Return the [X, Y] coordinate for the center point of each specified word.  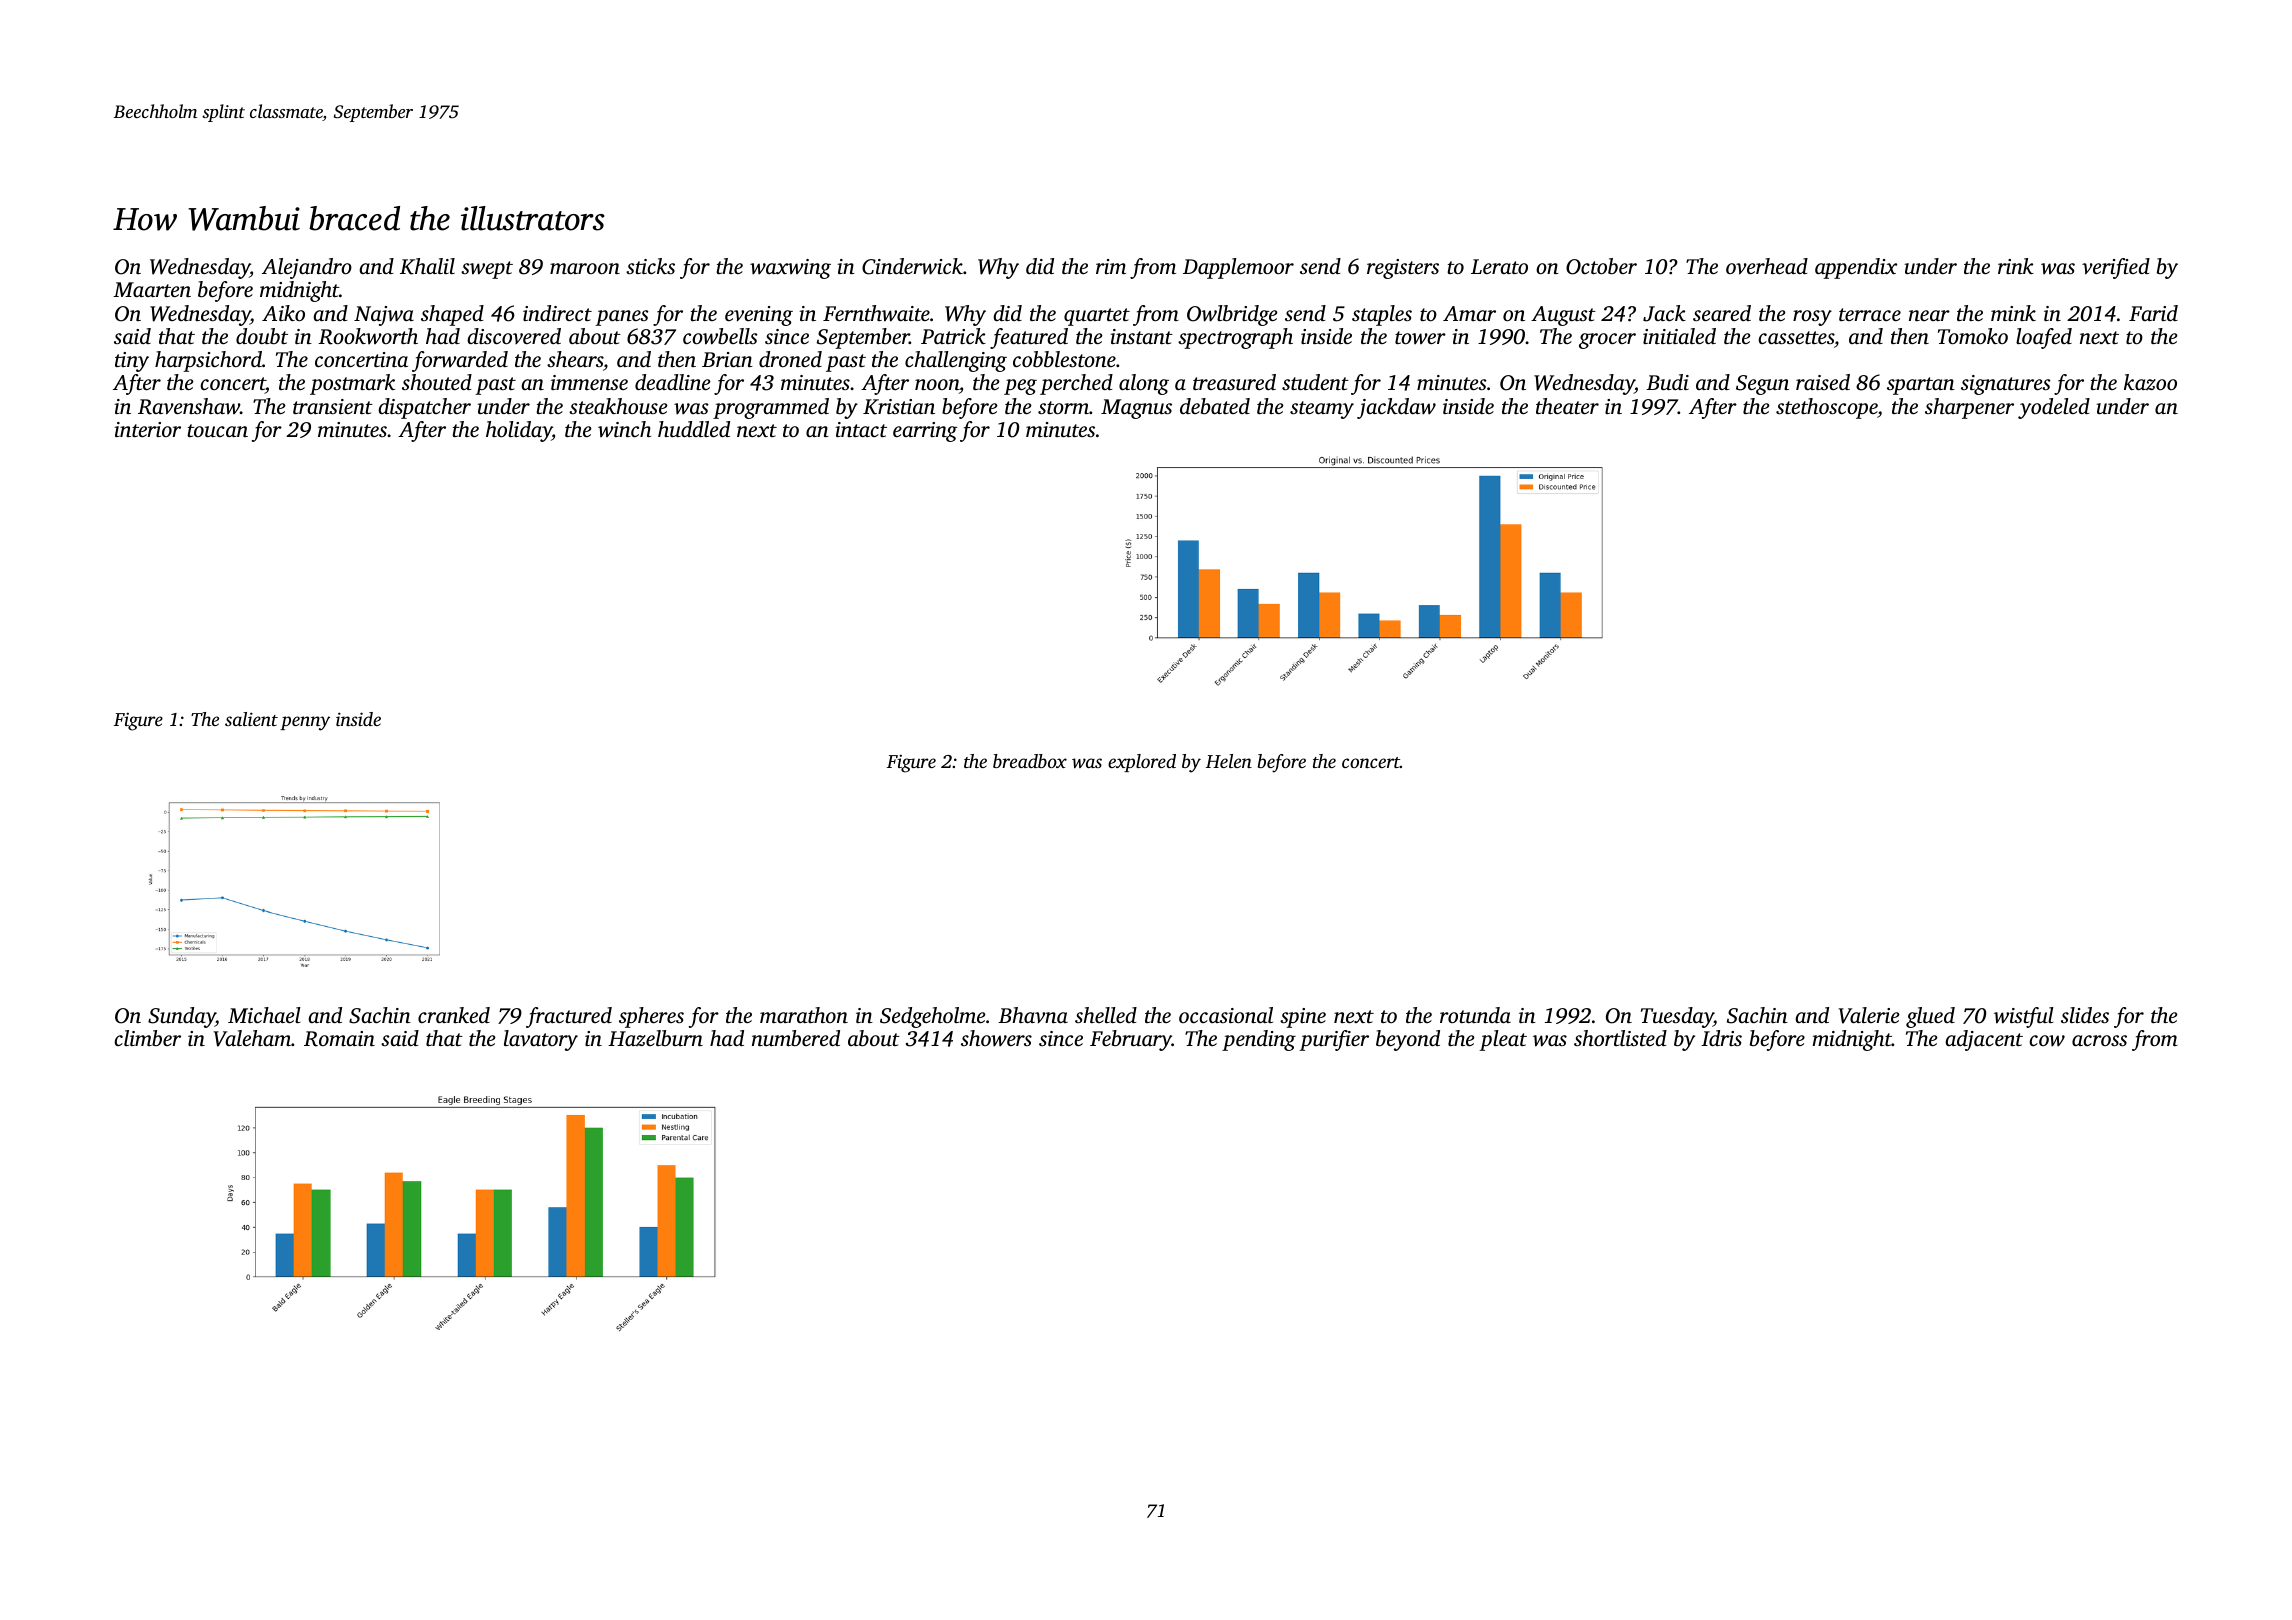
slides [2085, 1015]
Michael [264, 1015]
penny [305, 723]
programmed [771, 408]
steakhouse [618, 406]
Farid [2153, 313]
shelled [1106, 1015]
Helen [1229, 761]
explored [1142, 763]
